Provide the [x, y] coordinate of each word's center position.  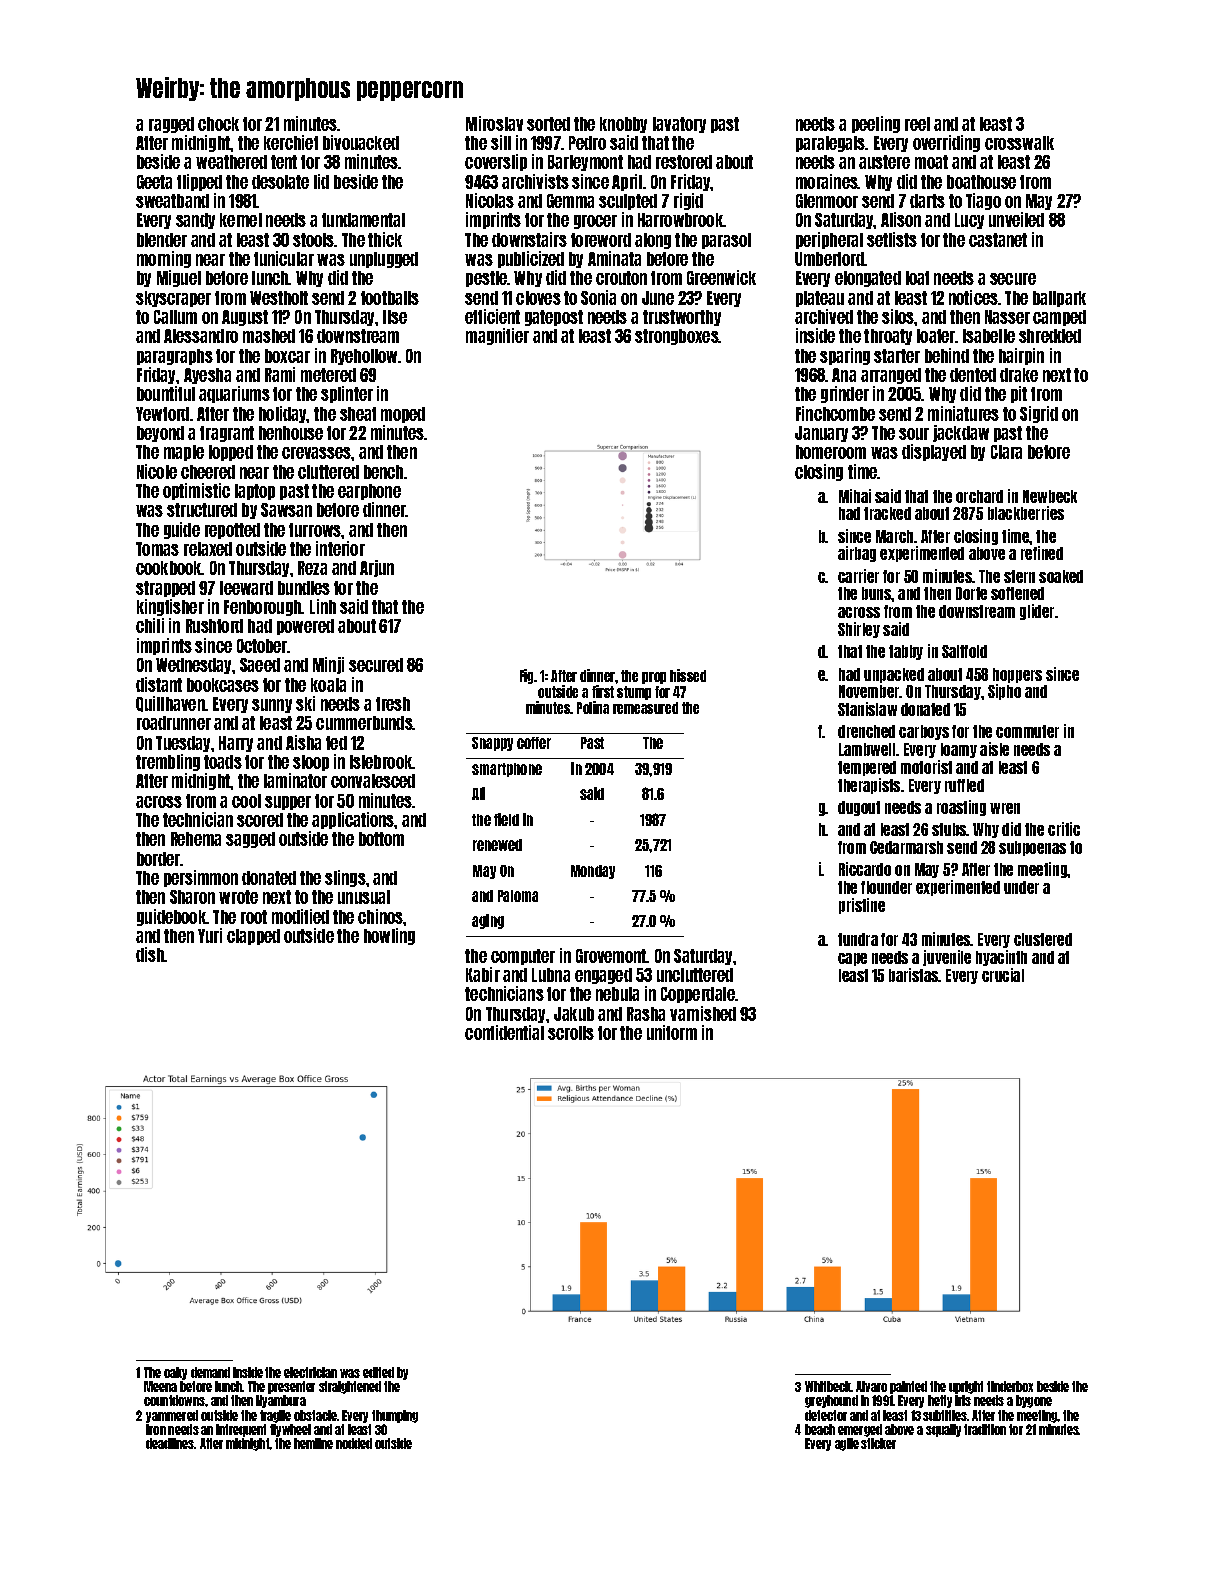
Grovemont [611, 956]
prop [654, 678]
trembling [168, 762]
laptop [255, 492]
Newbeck [1050, 496]
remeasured [645, 708]
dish [150, 954]
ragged [171, 125]
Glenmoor [827, 201]
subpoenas [1032, 848]
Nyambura [281, 1401]
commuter [1027, 731]
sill [501, 142]
